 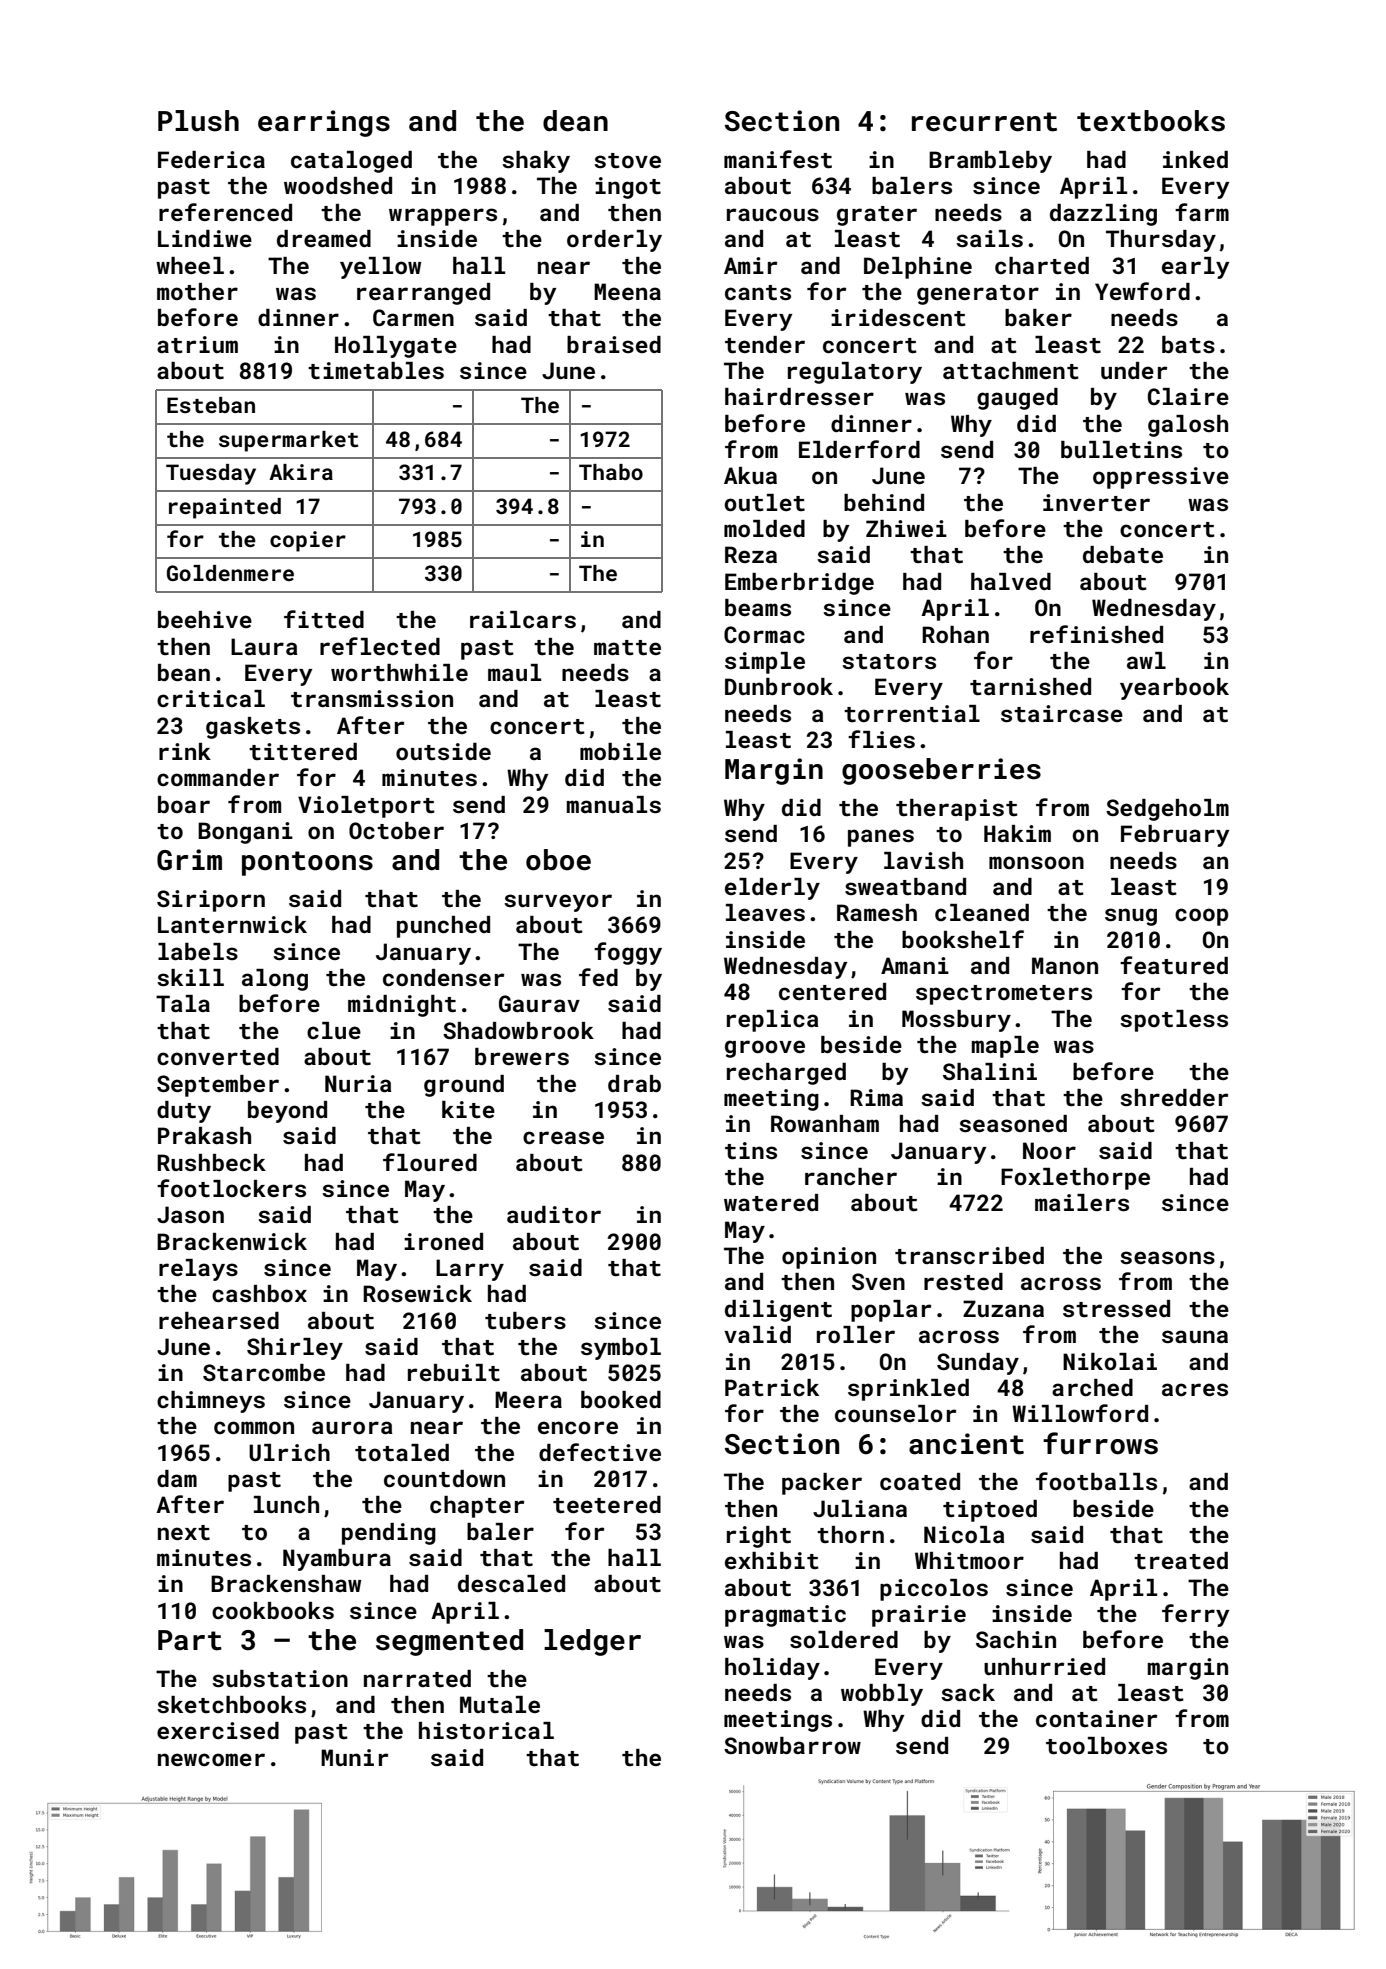 What do you see at coordinates (772, 889) in the screenshot?
I see `elderly` at bounding box center [772, 889].
